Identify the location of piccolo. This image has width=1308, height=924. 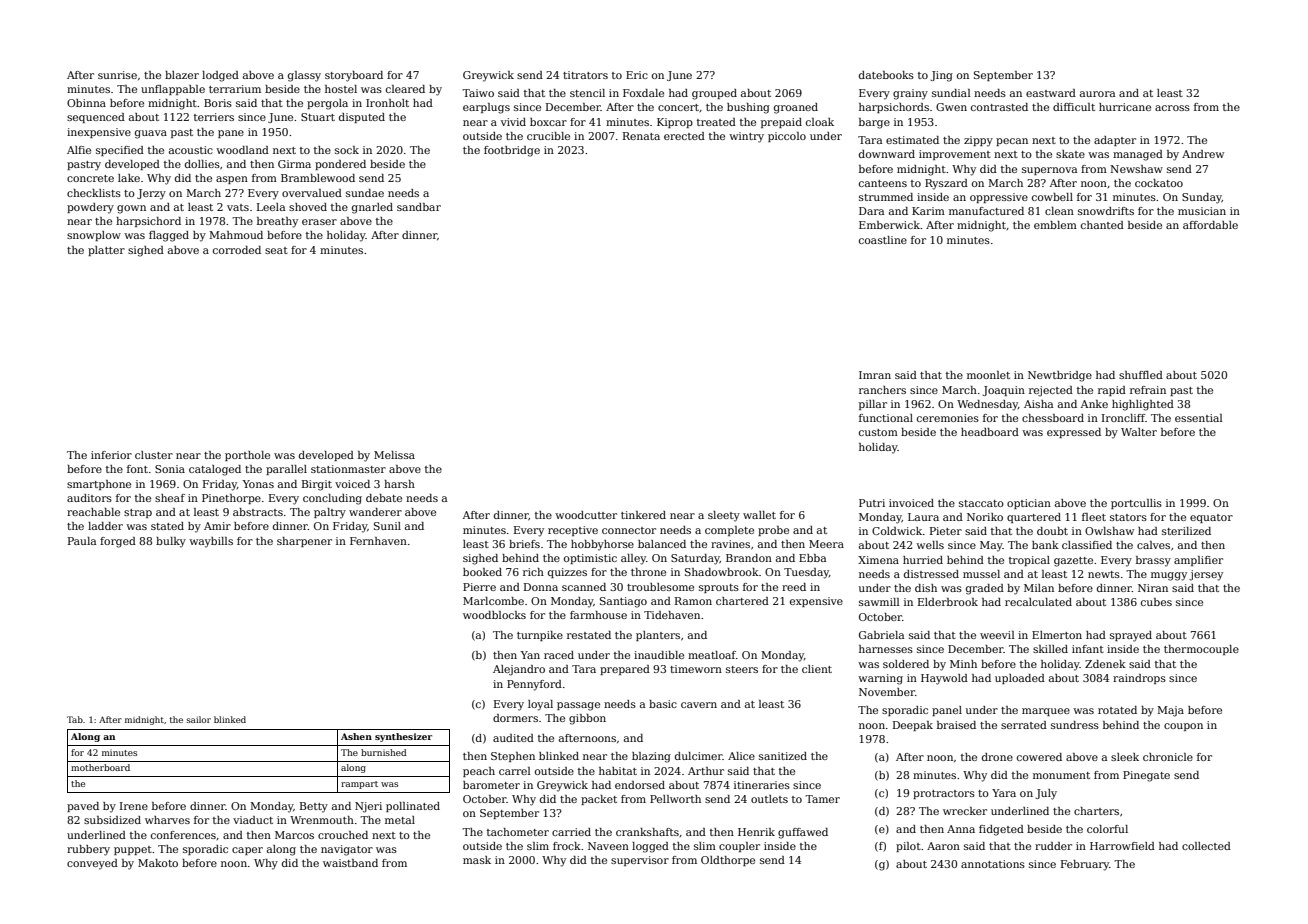
(787, 137).
